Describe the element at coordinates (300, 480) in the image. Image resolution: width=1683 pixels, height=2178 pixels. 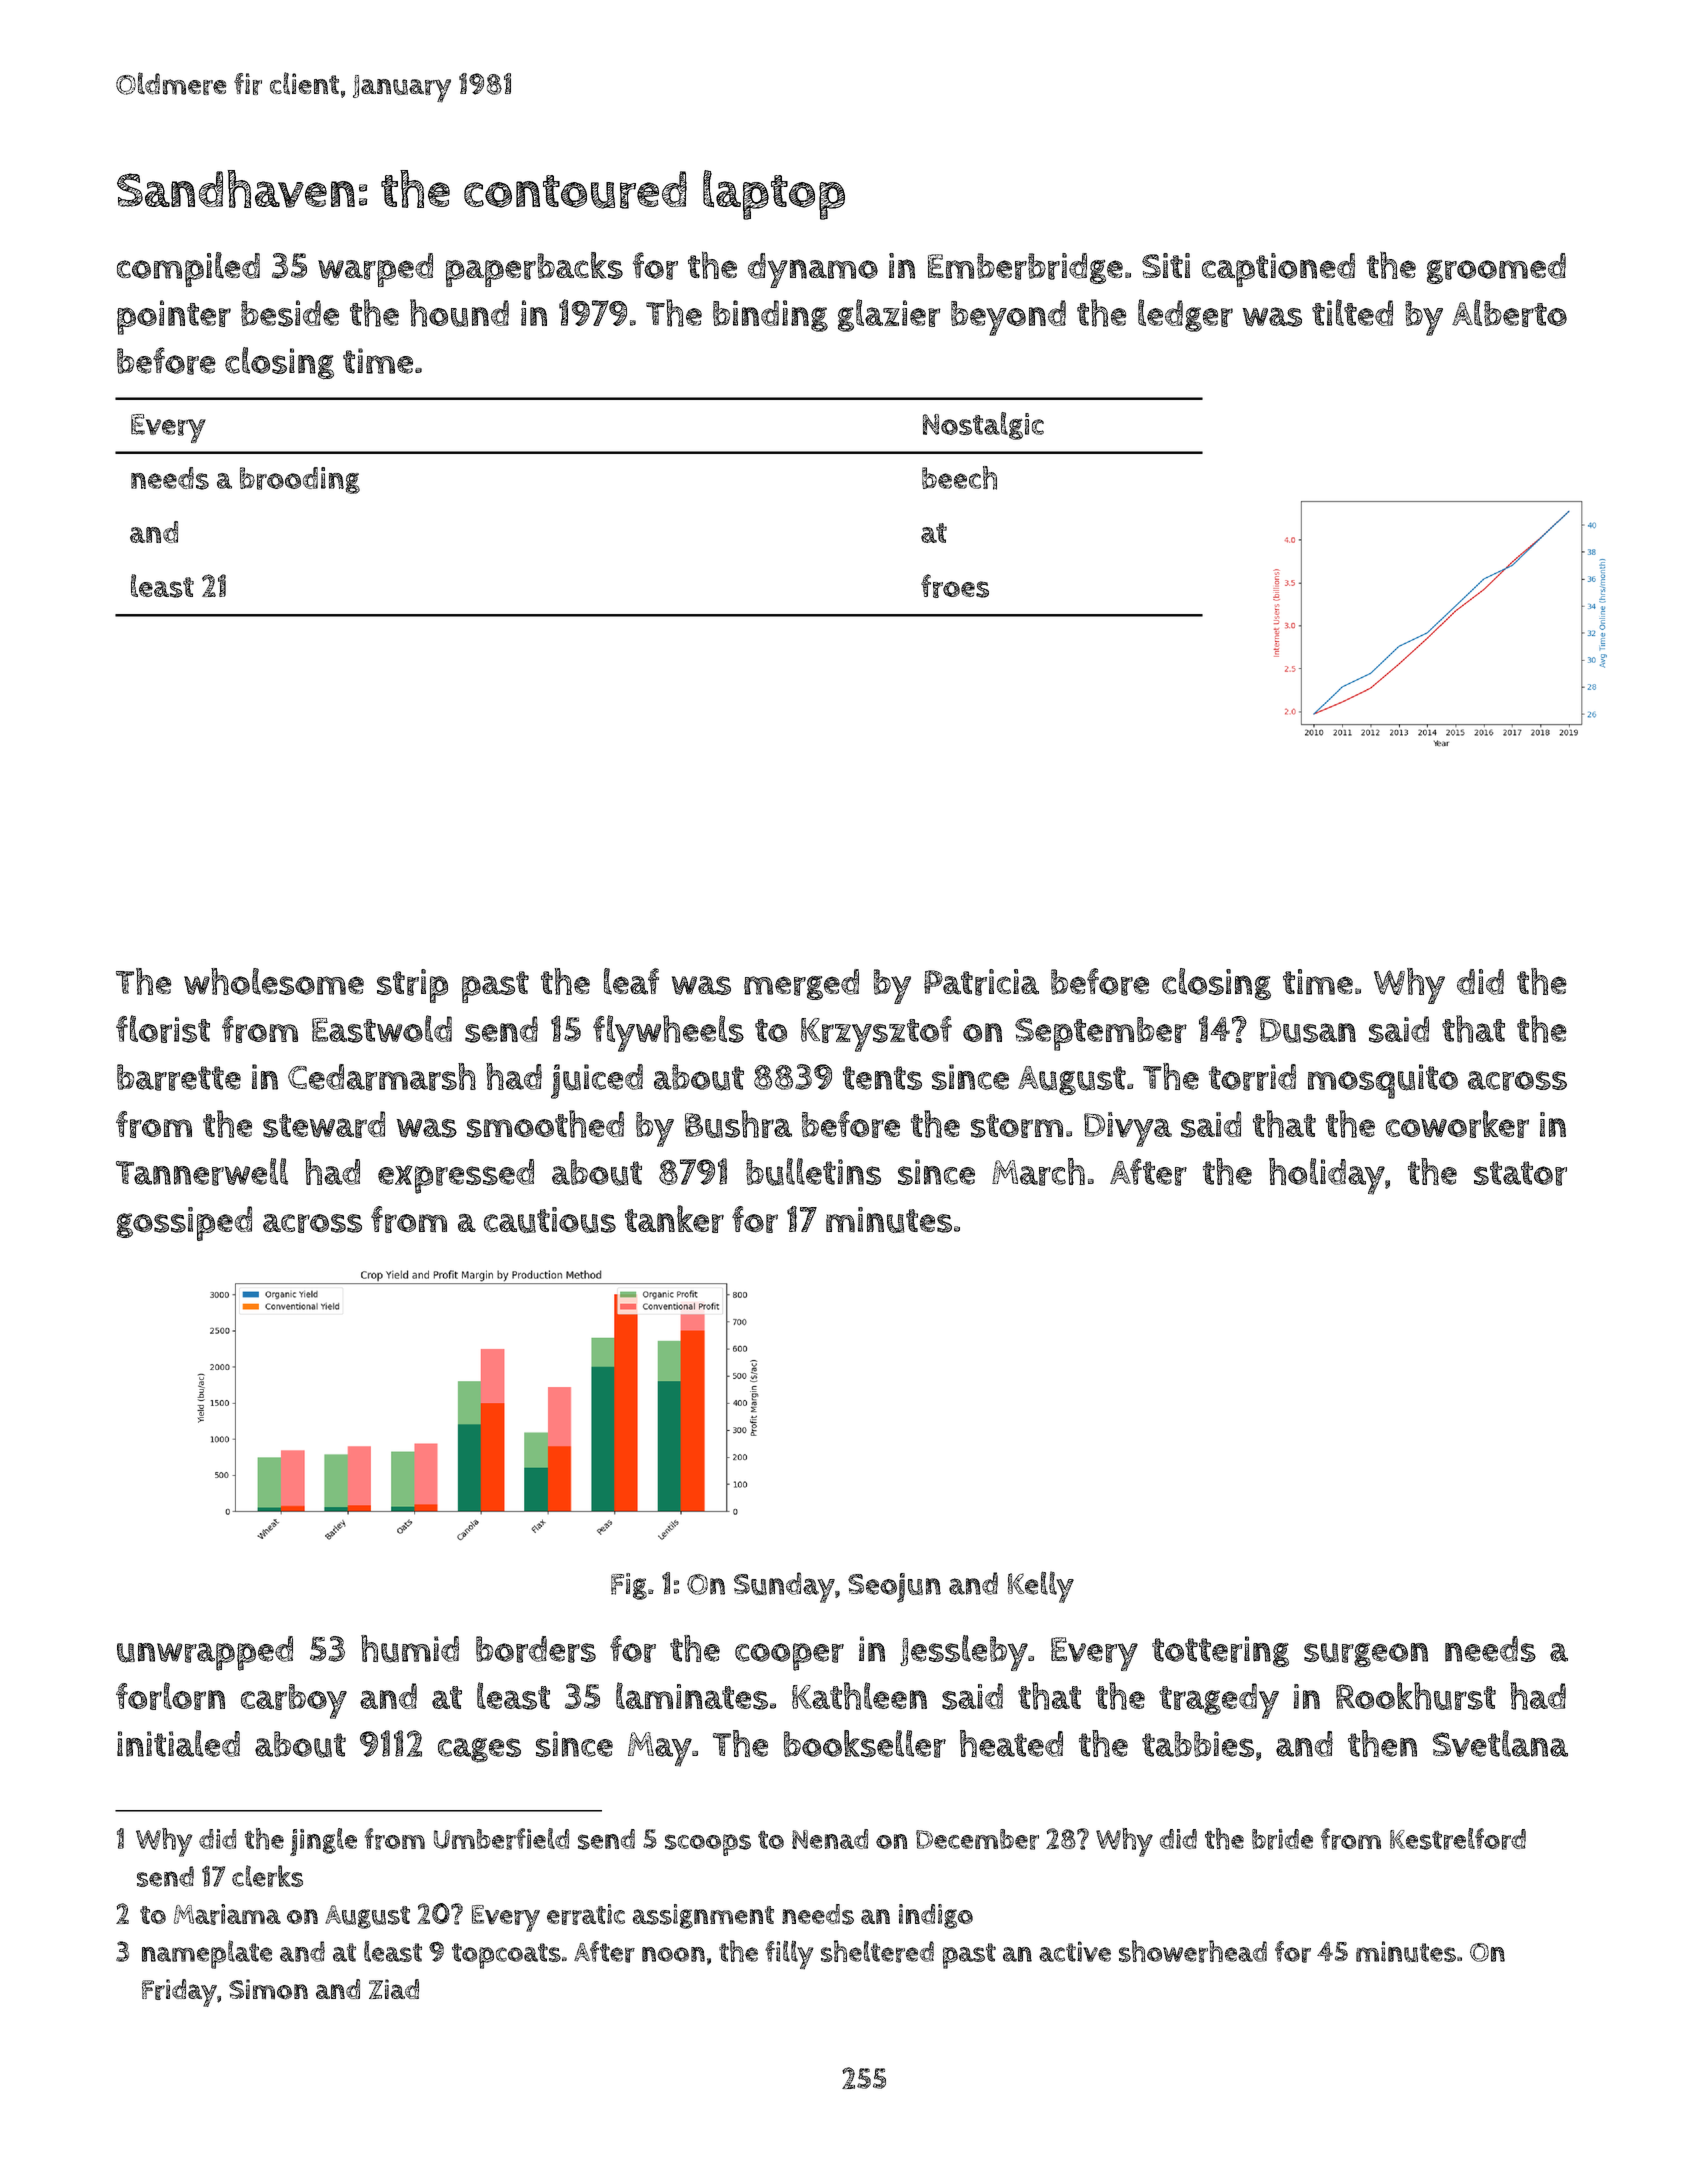
I see `brooding` at that location.
